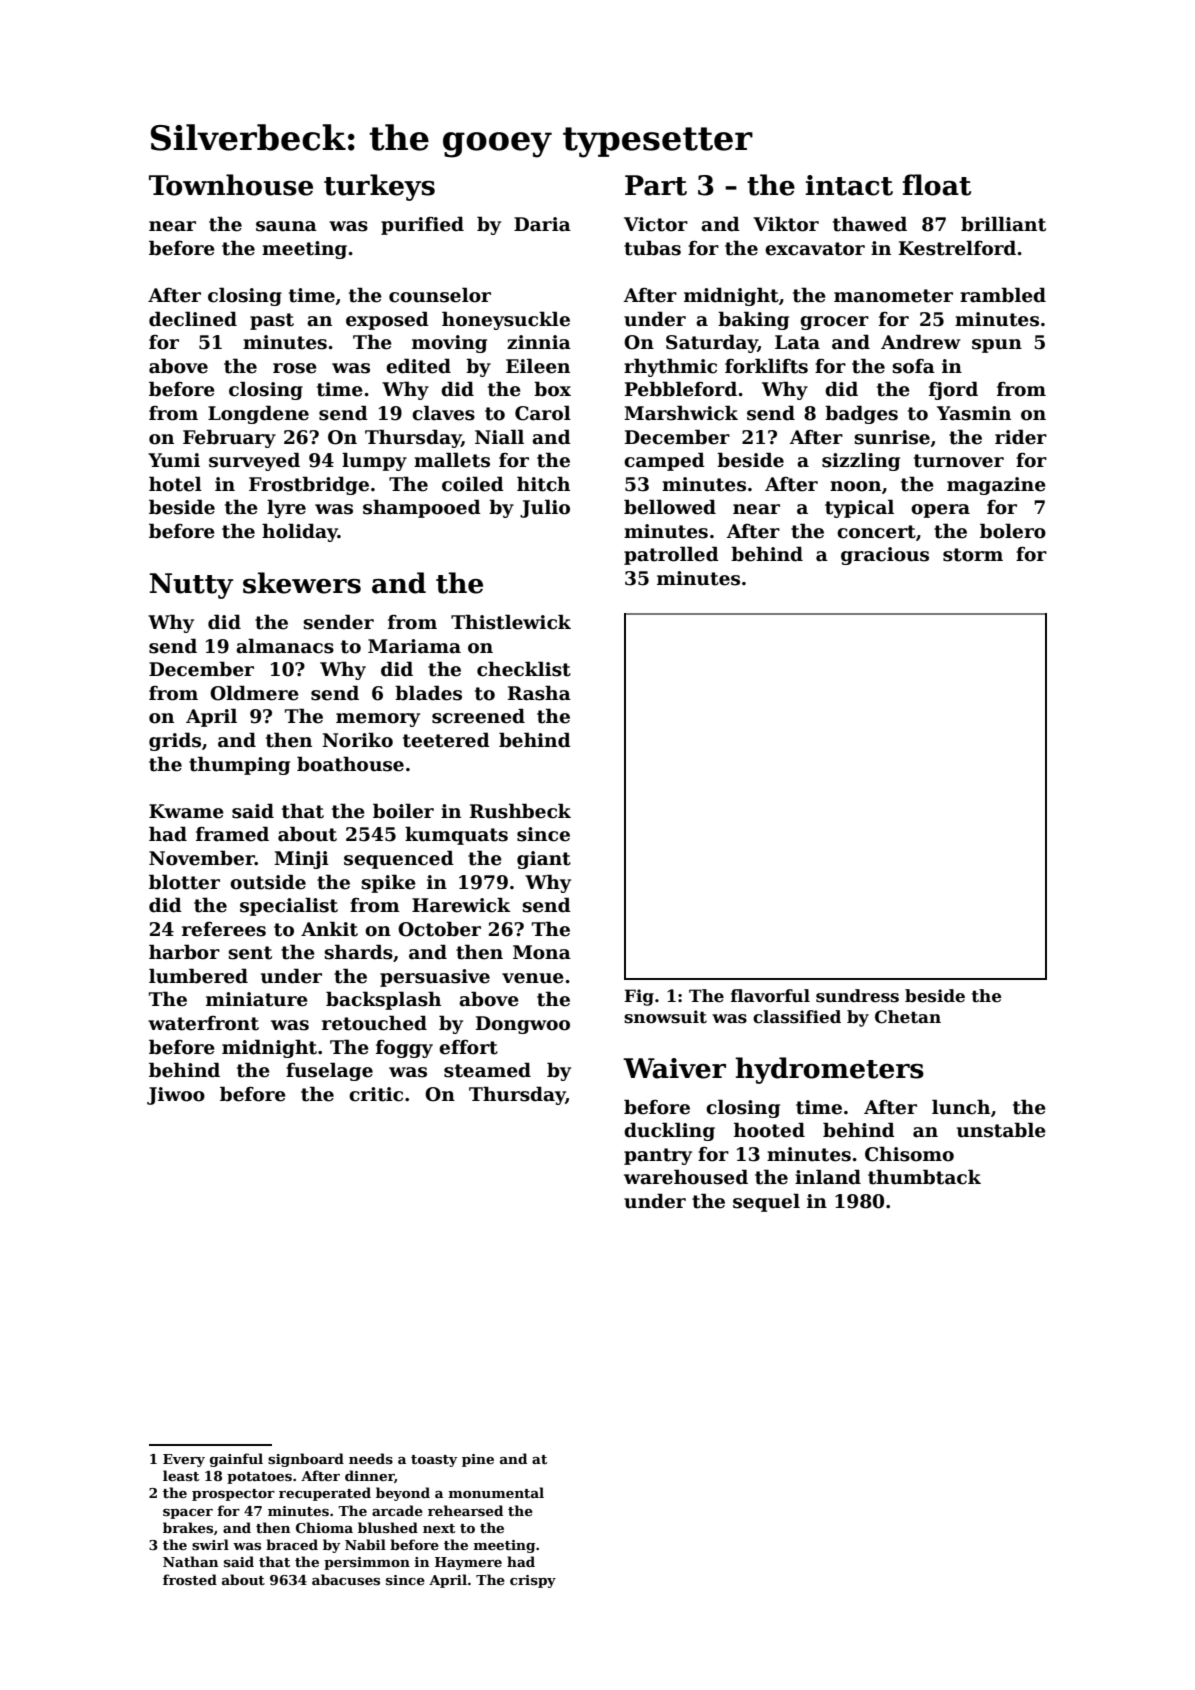 The height and width of the image is (1690, 1195). I want to click on hotel, so click(175, 484).
